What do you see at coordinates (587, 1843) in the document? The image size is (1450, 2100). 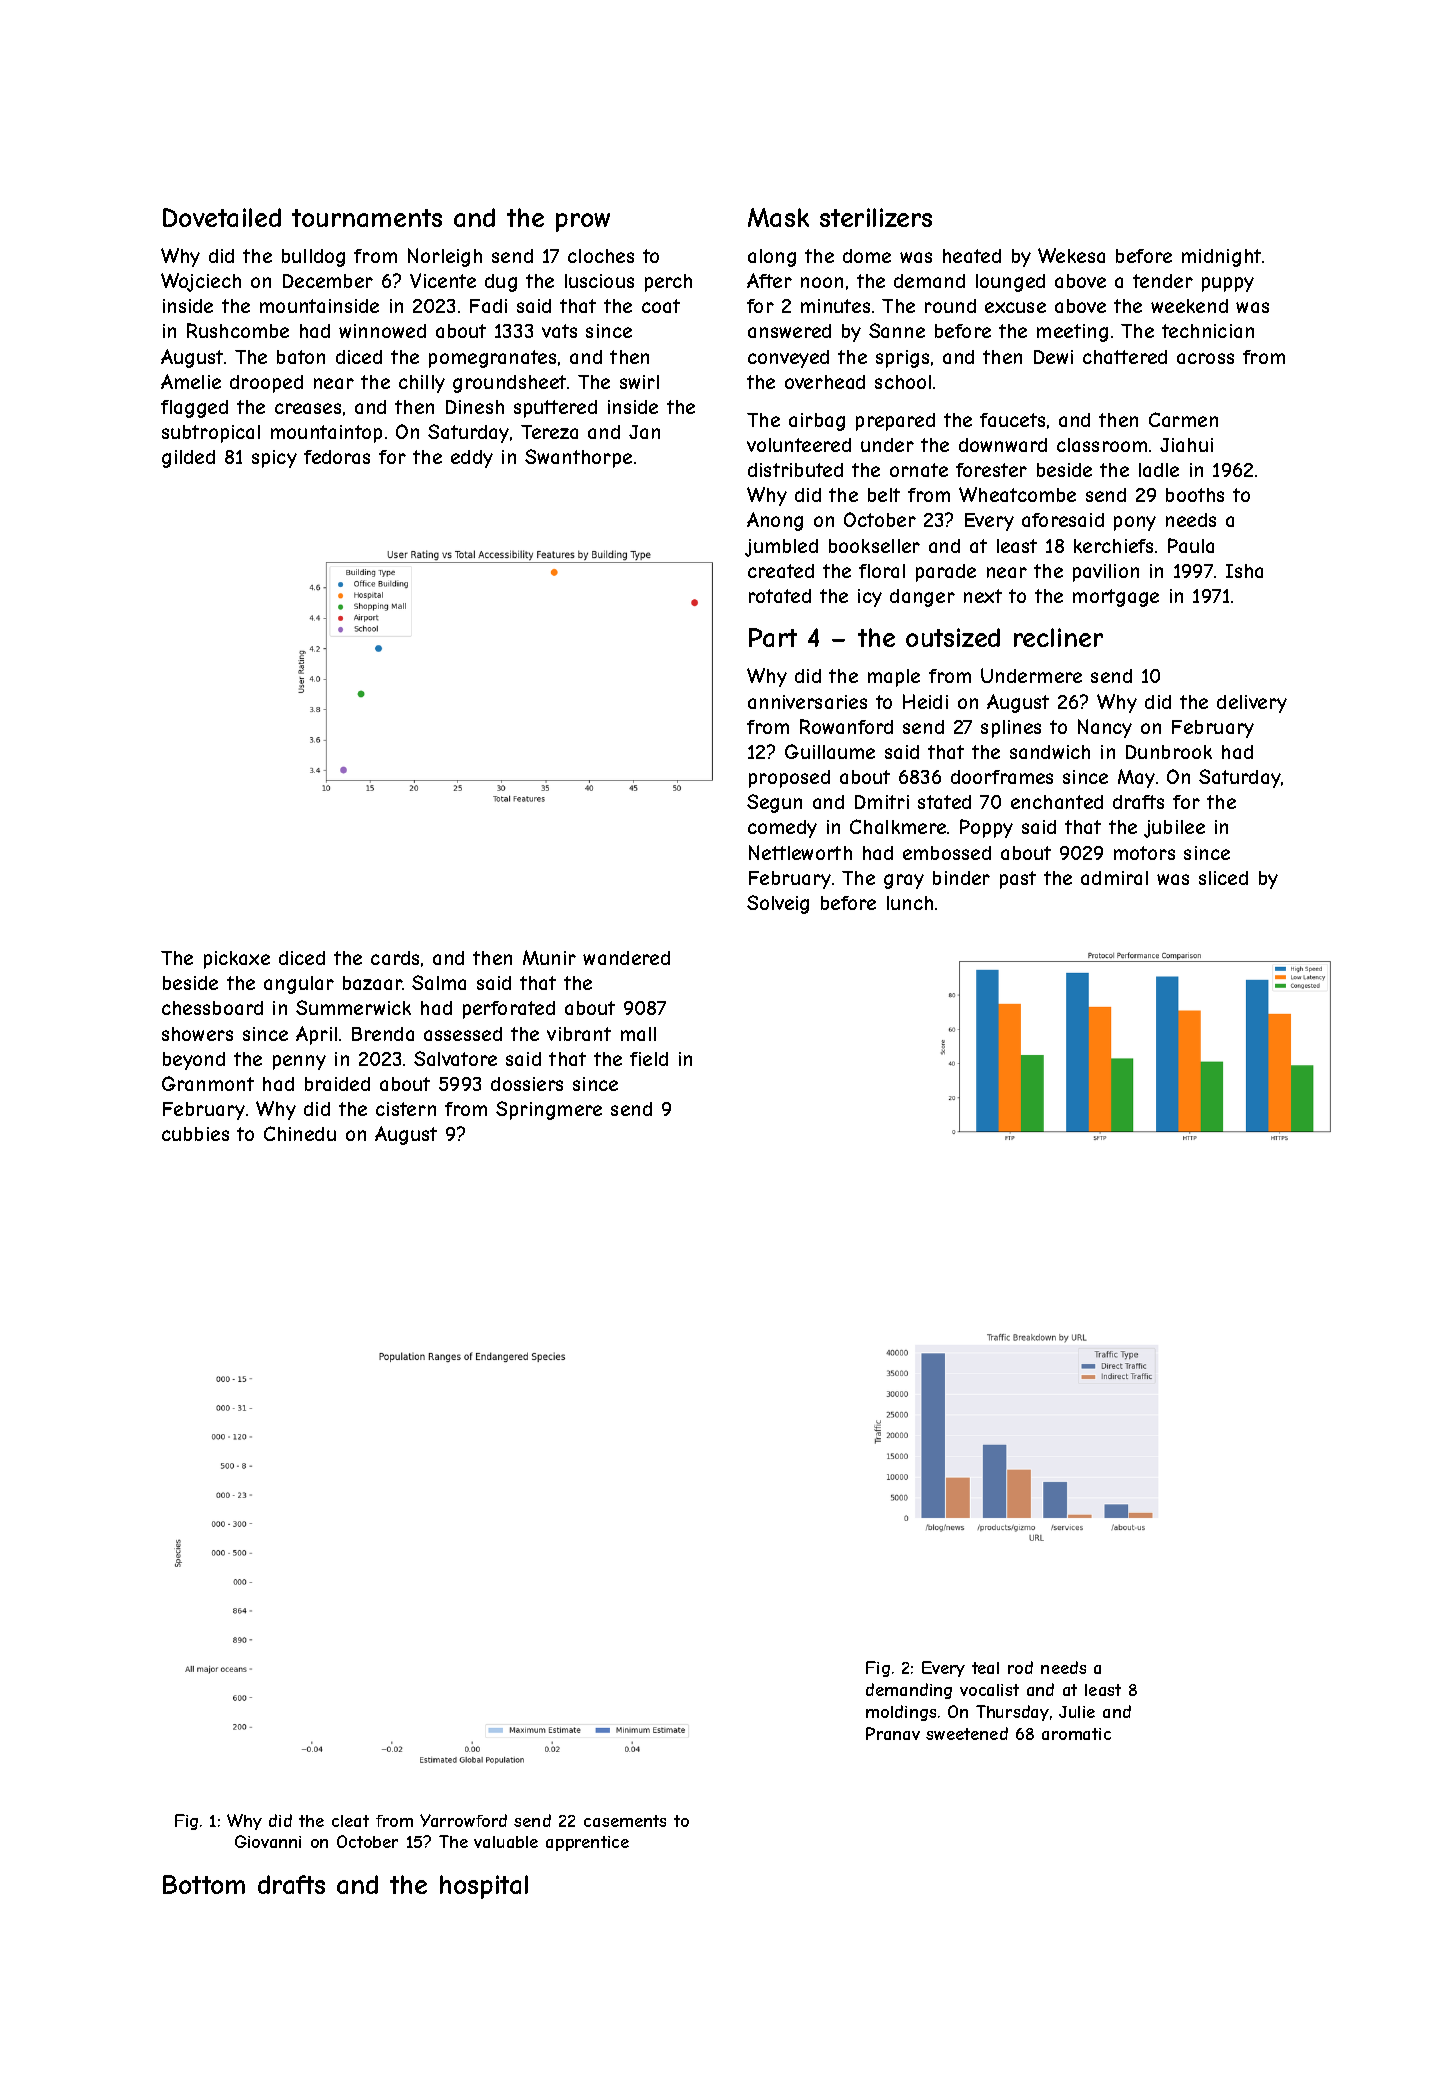 I see `apprentice` at bounding box center [587, 1843].
